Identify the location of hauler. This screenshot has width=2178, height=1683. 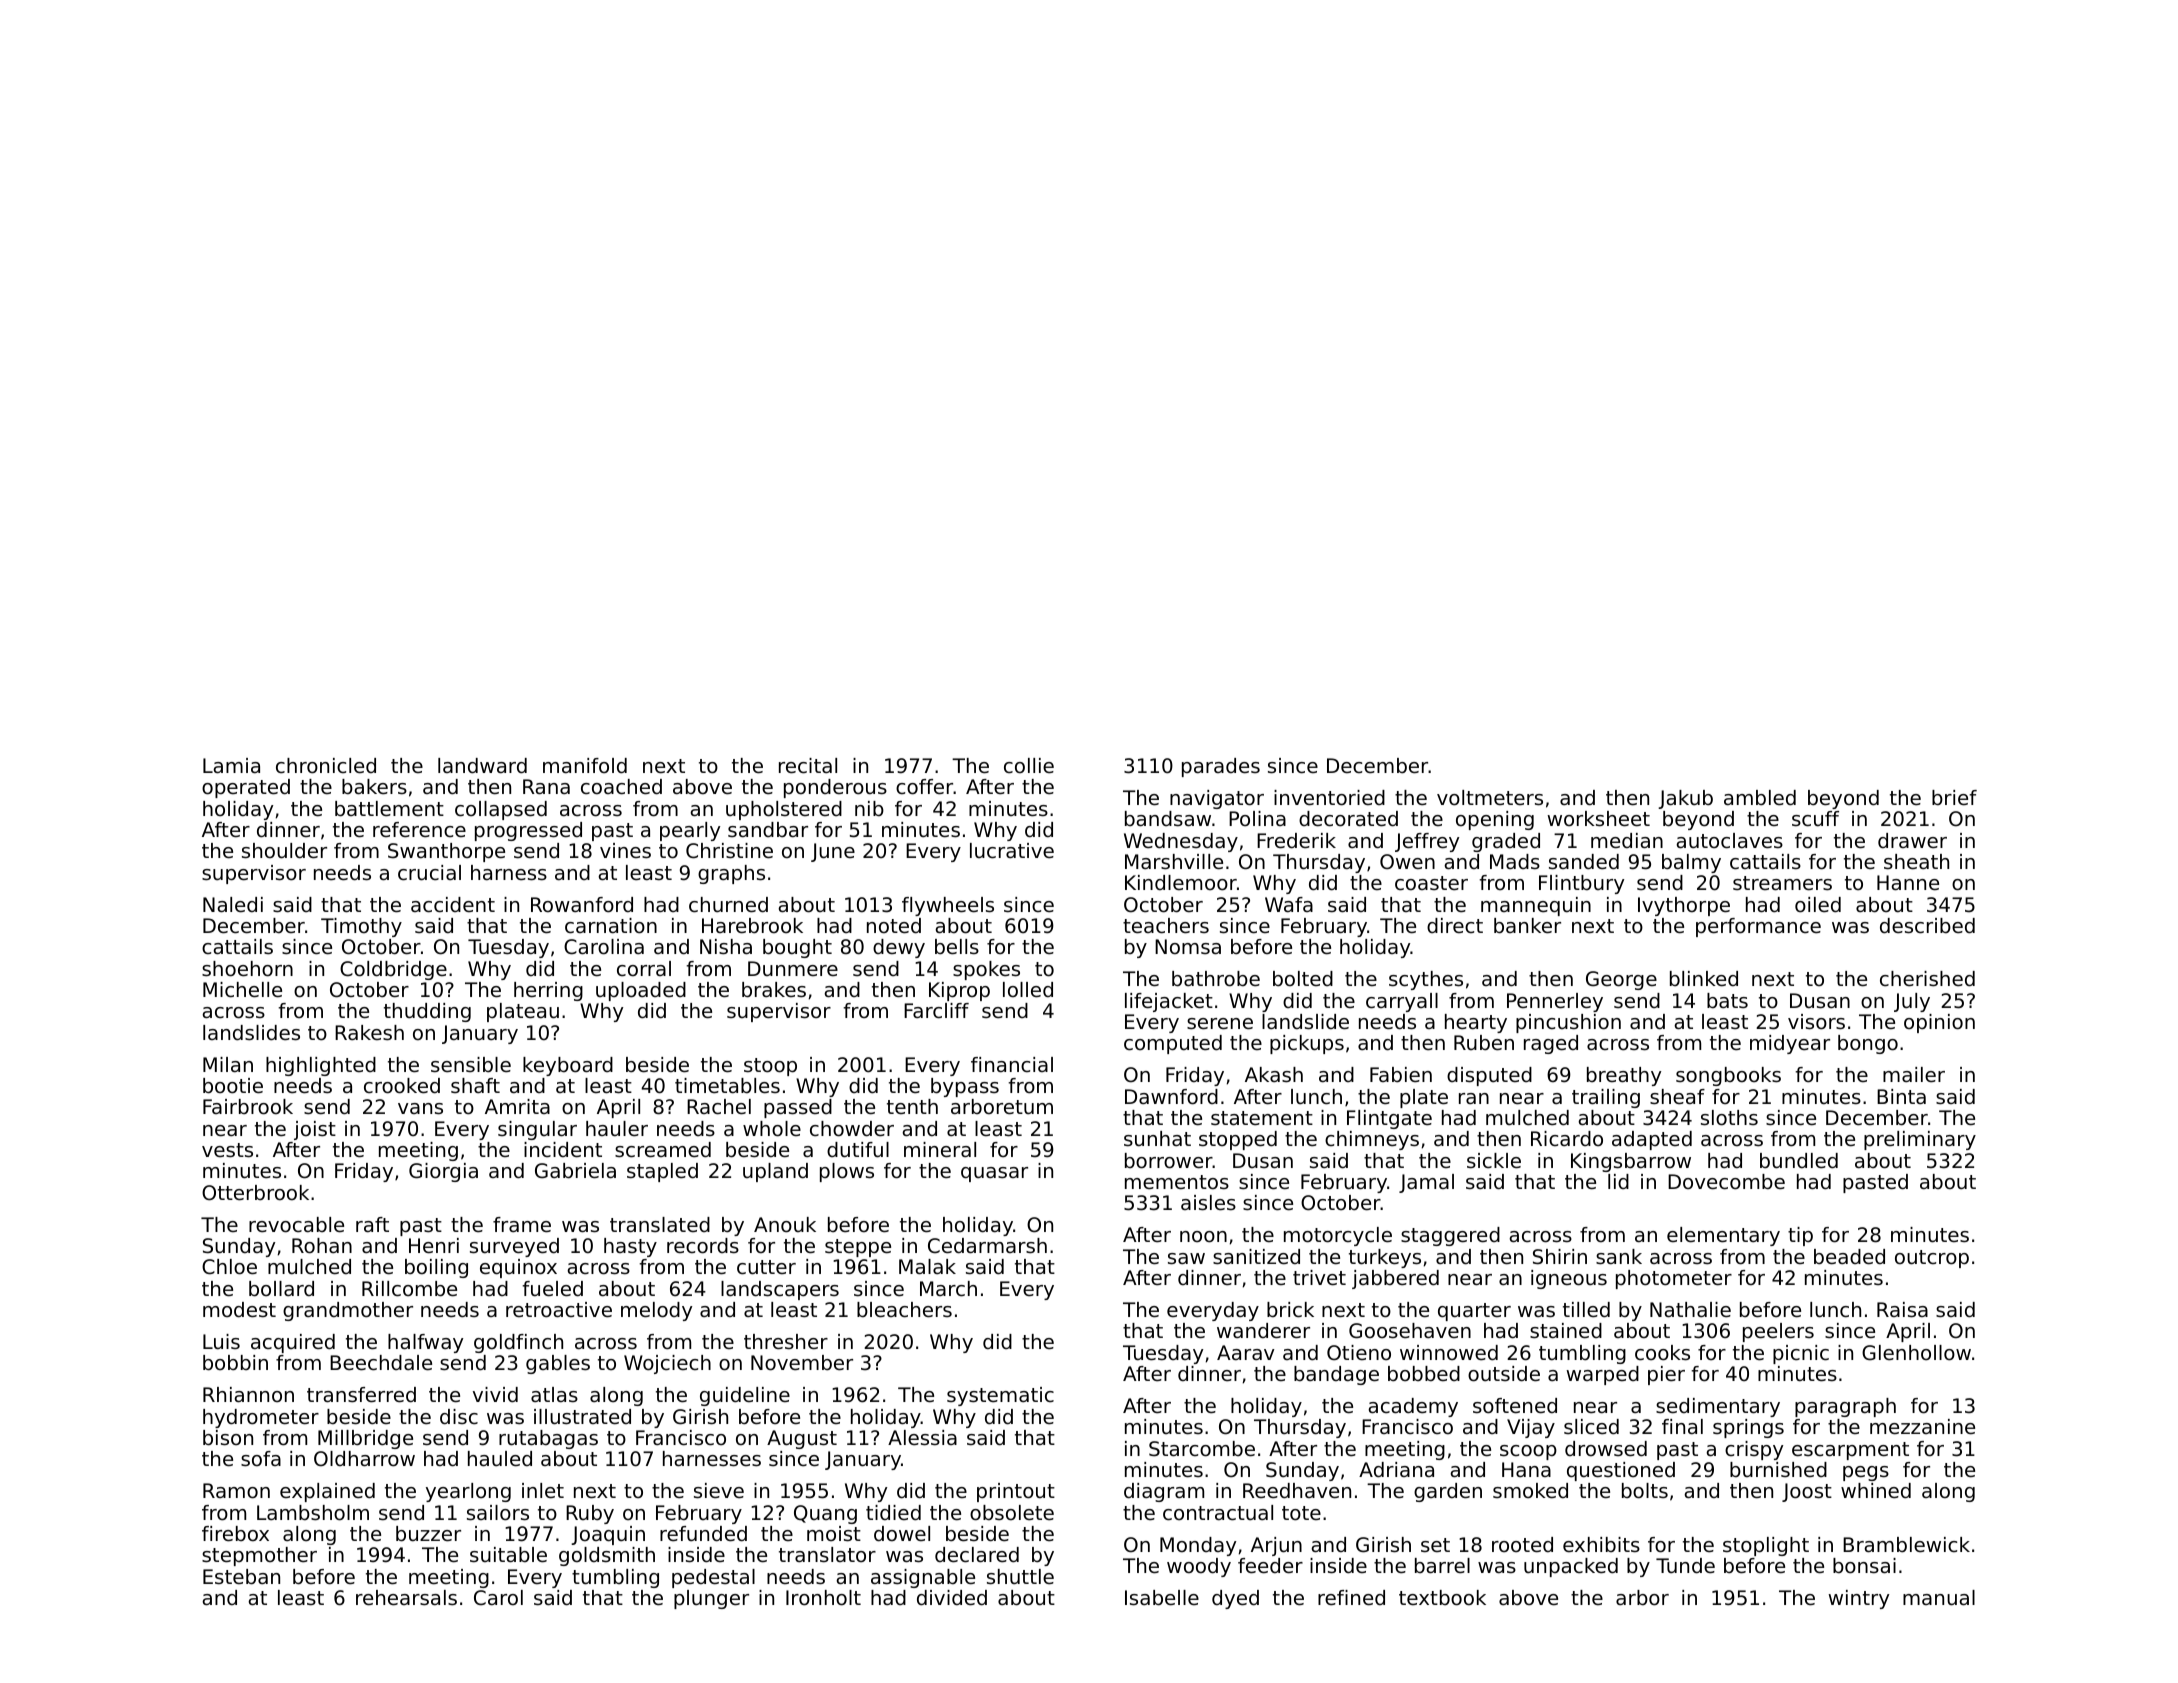
(617, 1129).
